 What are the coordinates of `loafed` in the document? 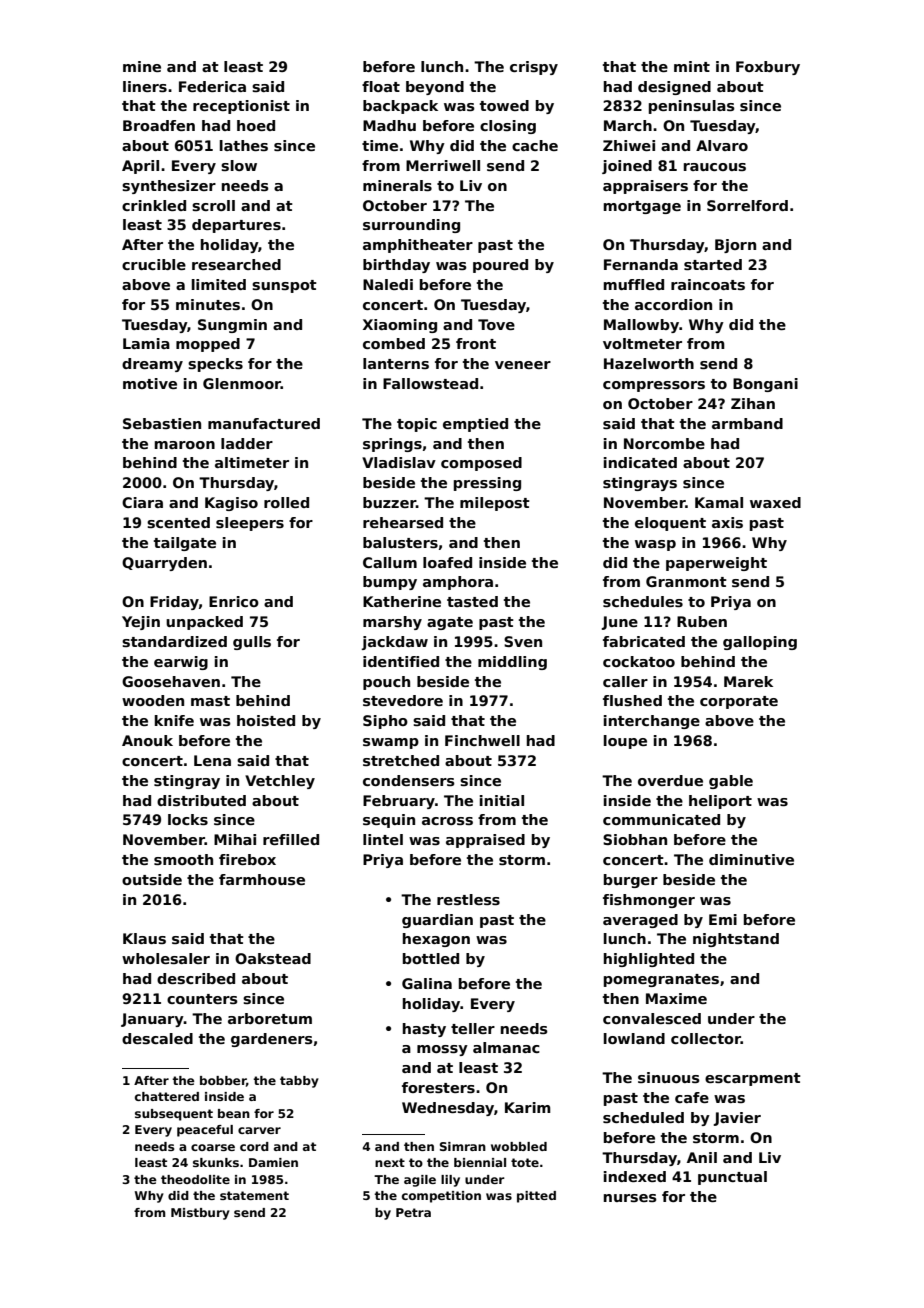 It's located at (447, 562).
